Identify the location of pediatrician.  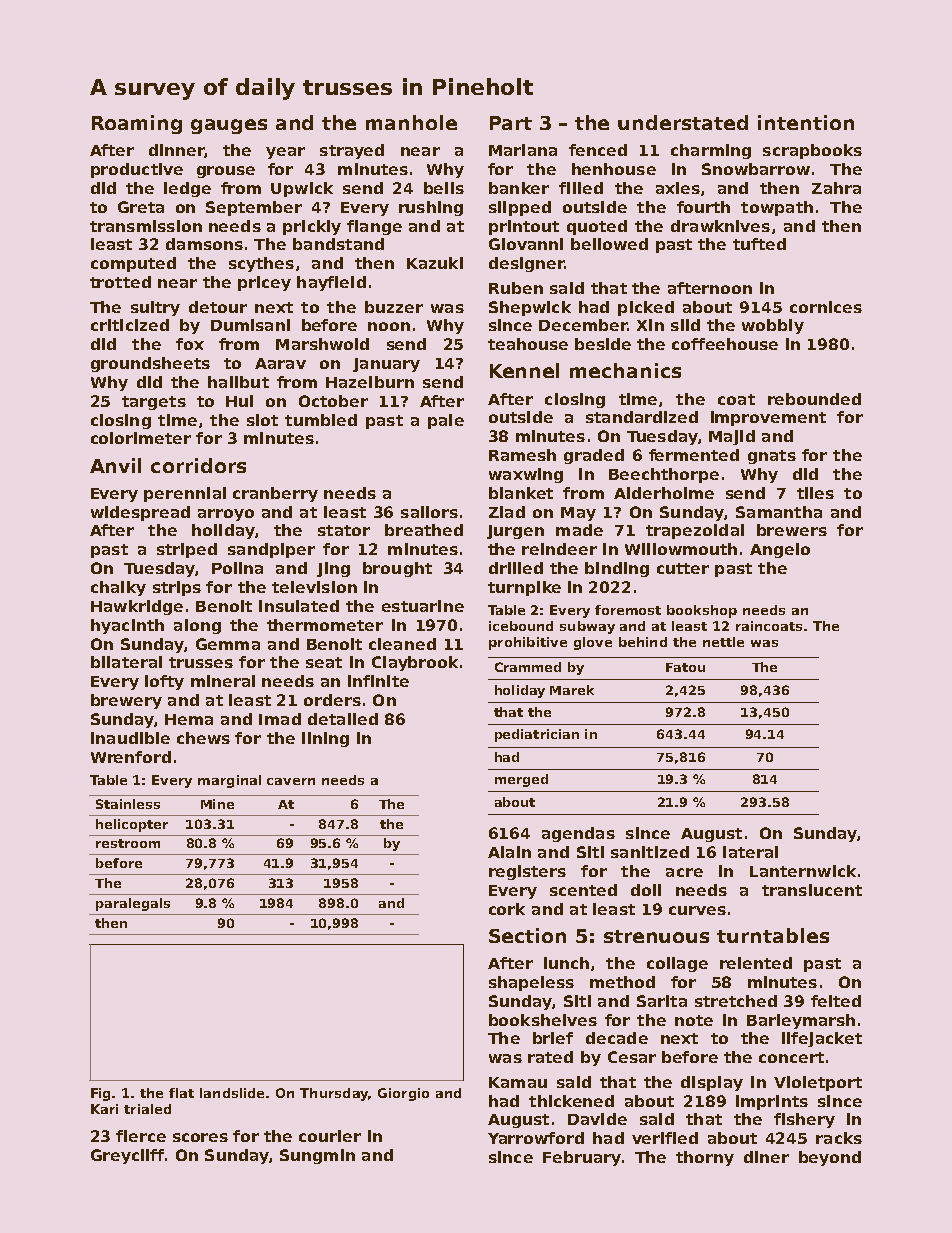
(537, 735).
